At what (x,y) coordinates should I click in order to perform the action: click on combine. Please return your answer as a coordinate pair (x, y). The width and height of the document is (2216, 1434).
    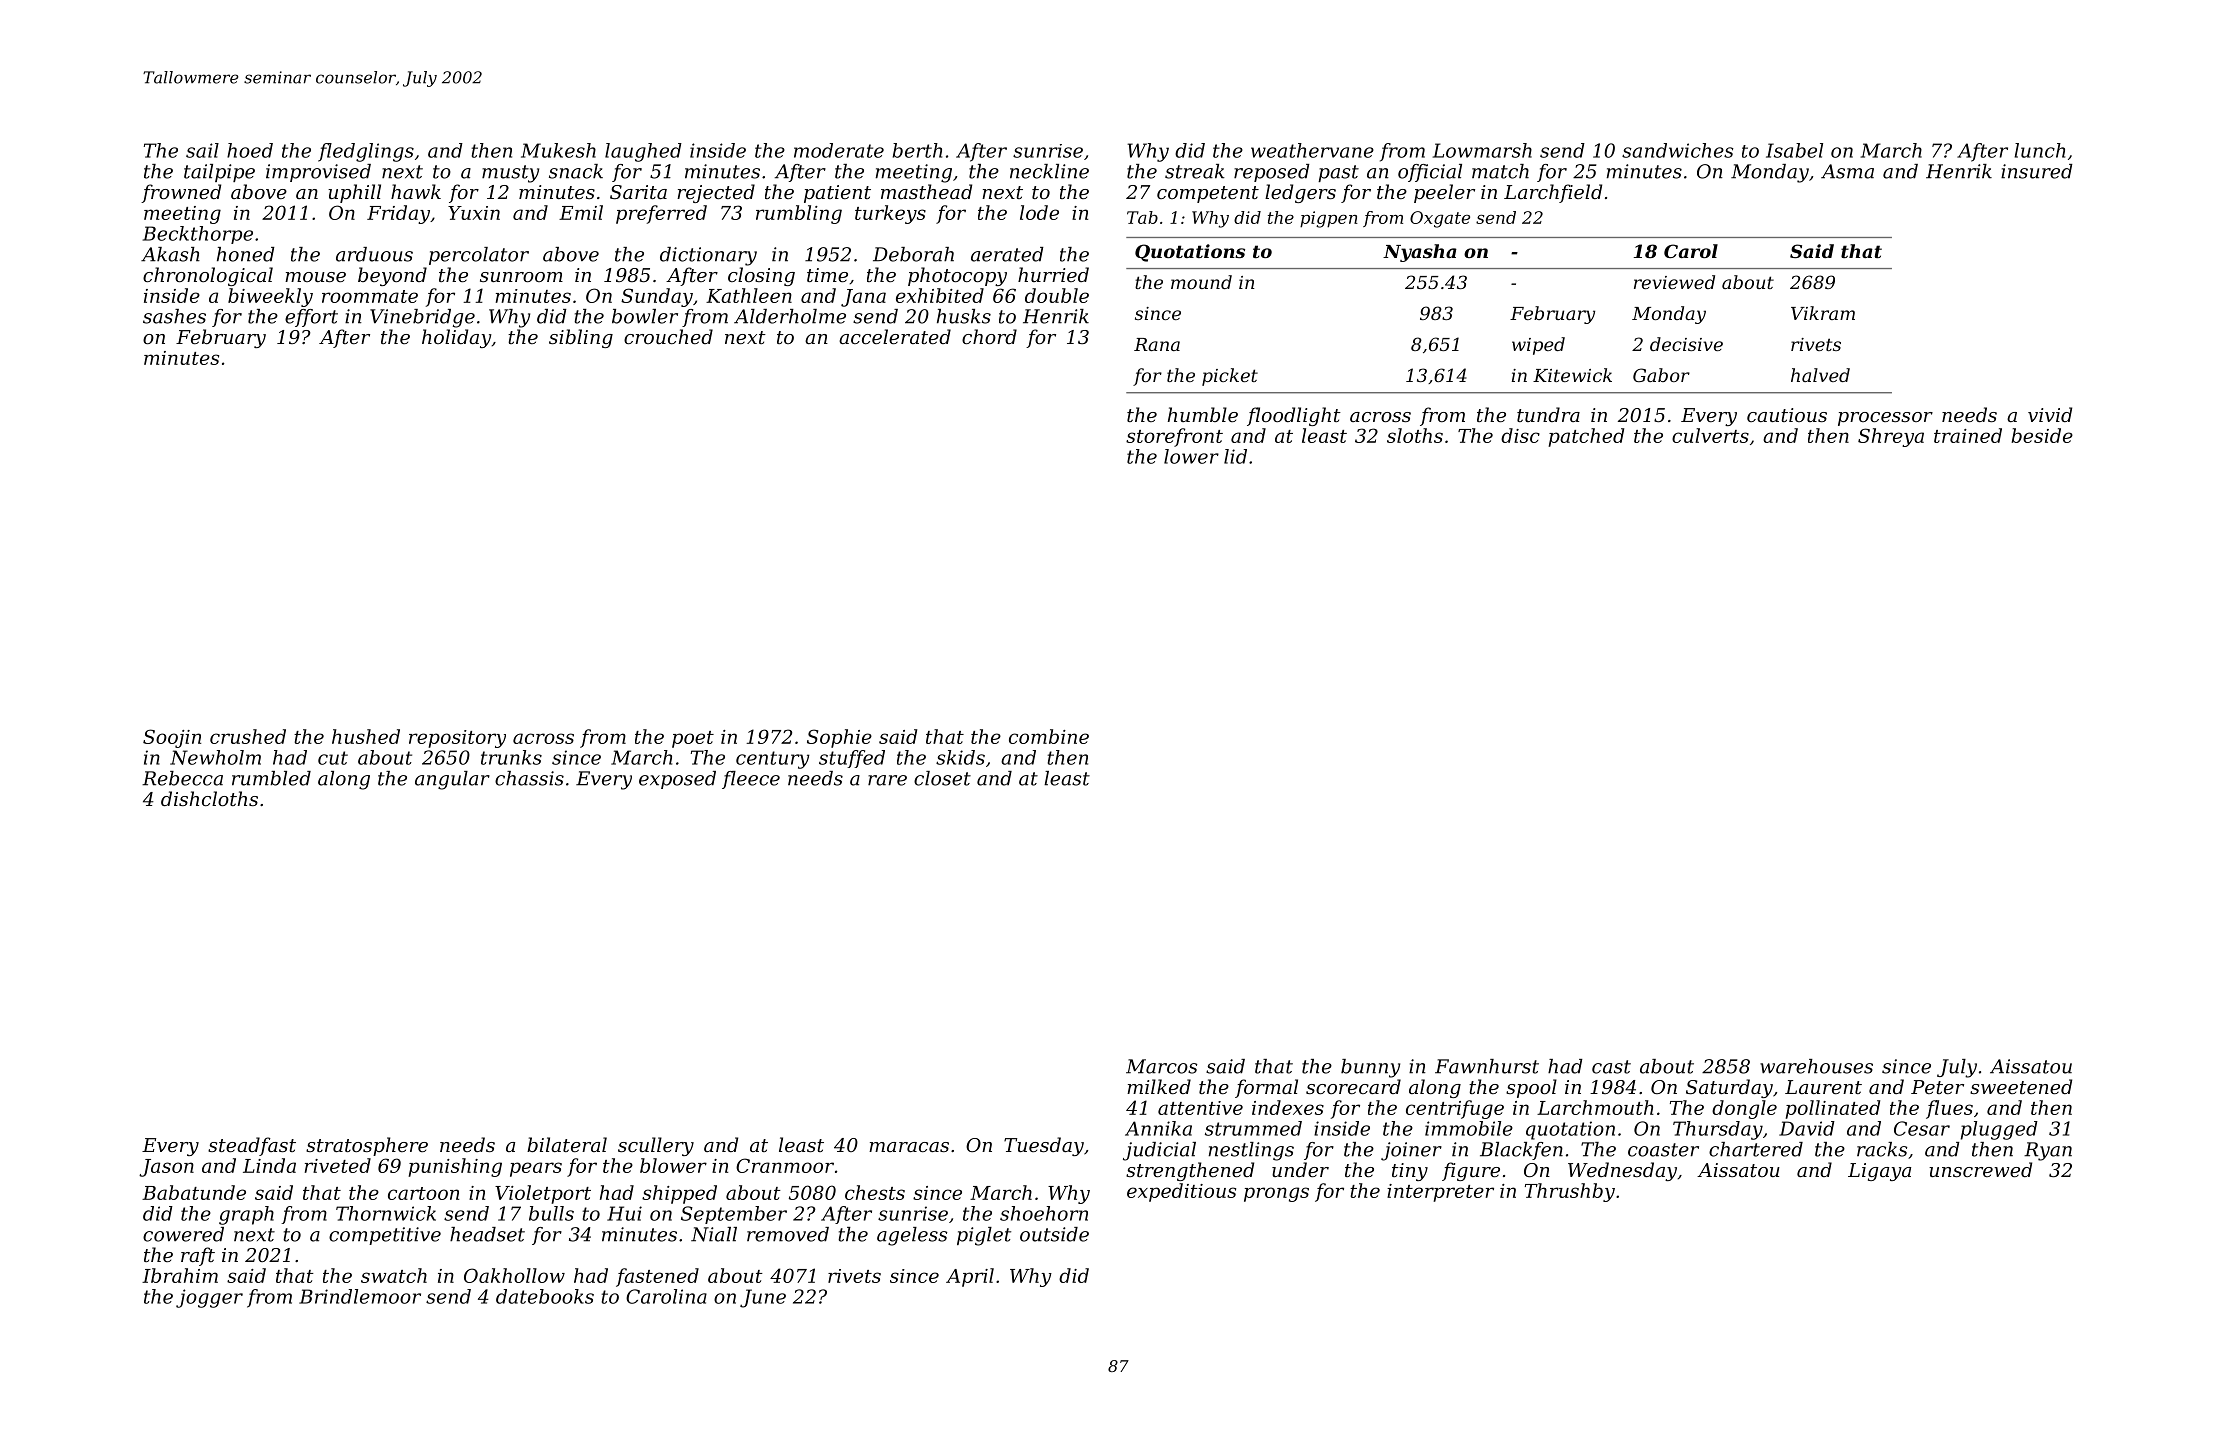
    Looking at the image, I should click on (1049, 736).
